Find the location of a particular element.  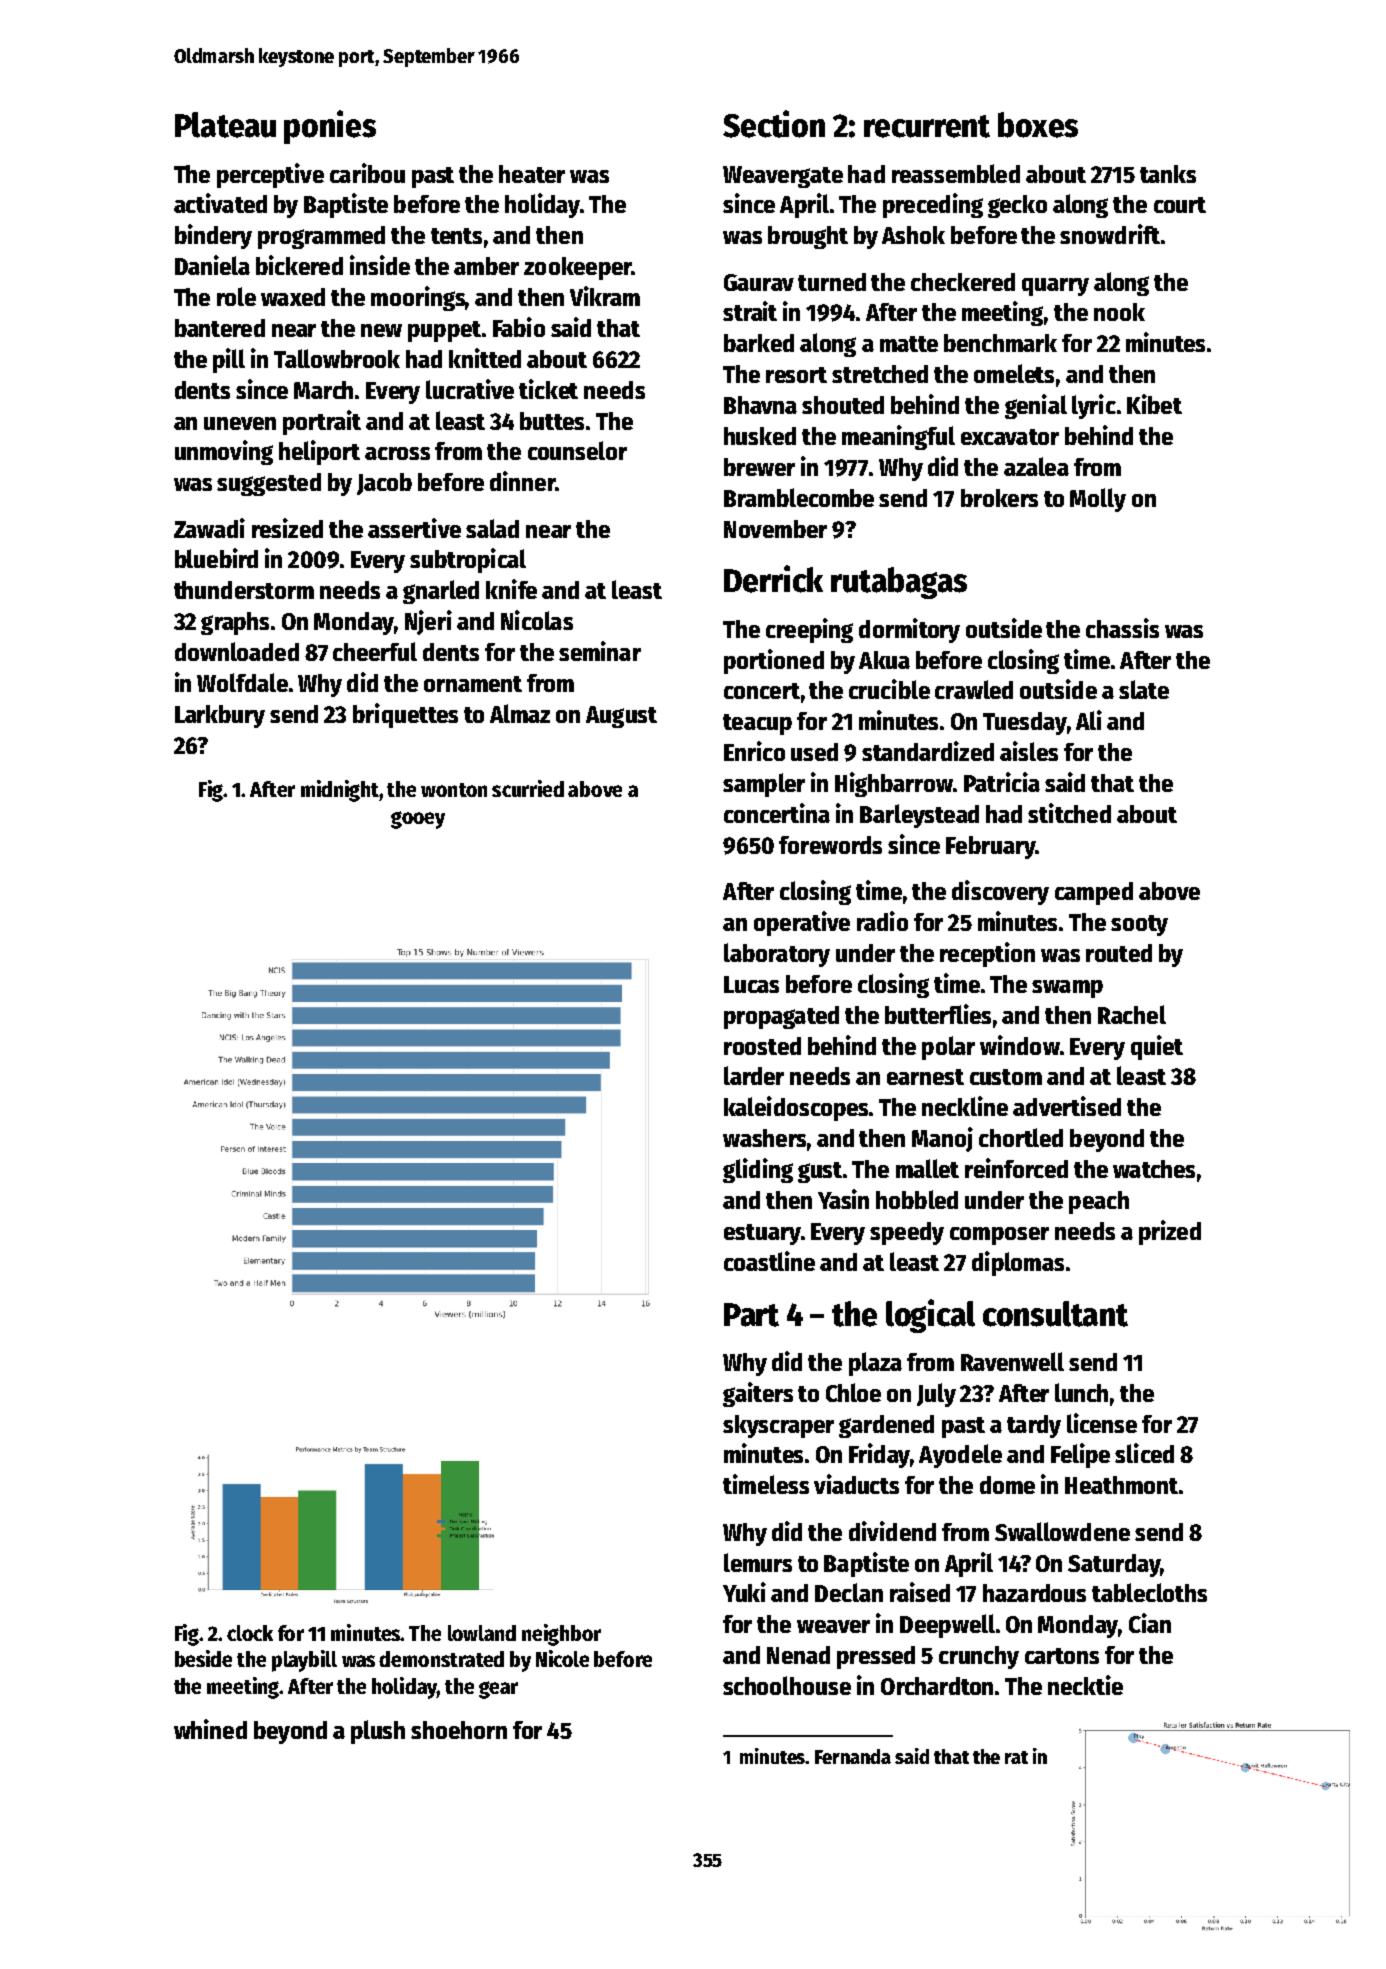

Lucas is located at coordinates (751, 984).
